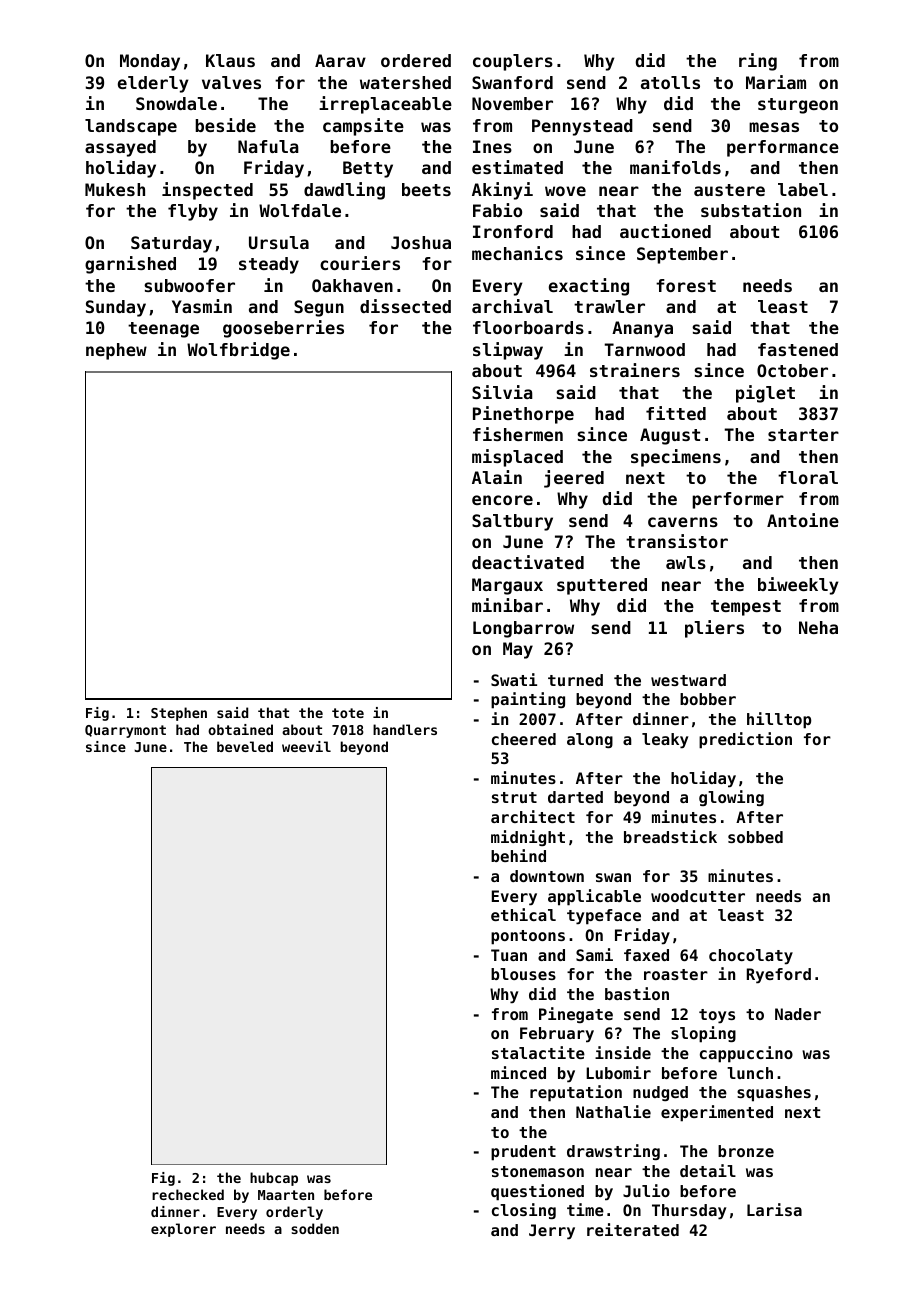 Image resolution: width=924 pixels, height=1308 pixels. Describe the element at coordinates (188, 1194) in the screenshot. I see `rechecked` at that location.
